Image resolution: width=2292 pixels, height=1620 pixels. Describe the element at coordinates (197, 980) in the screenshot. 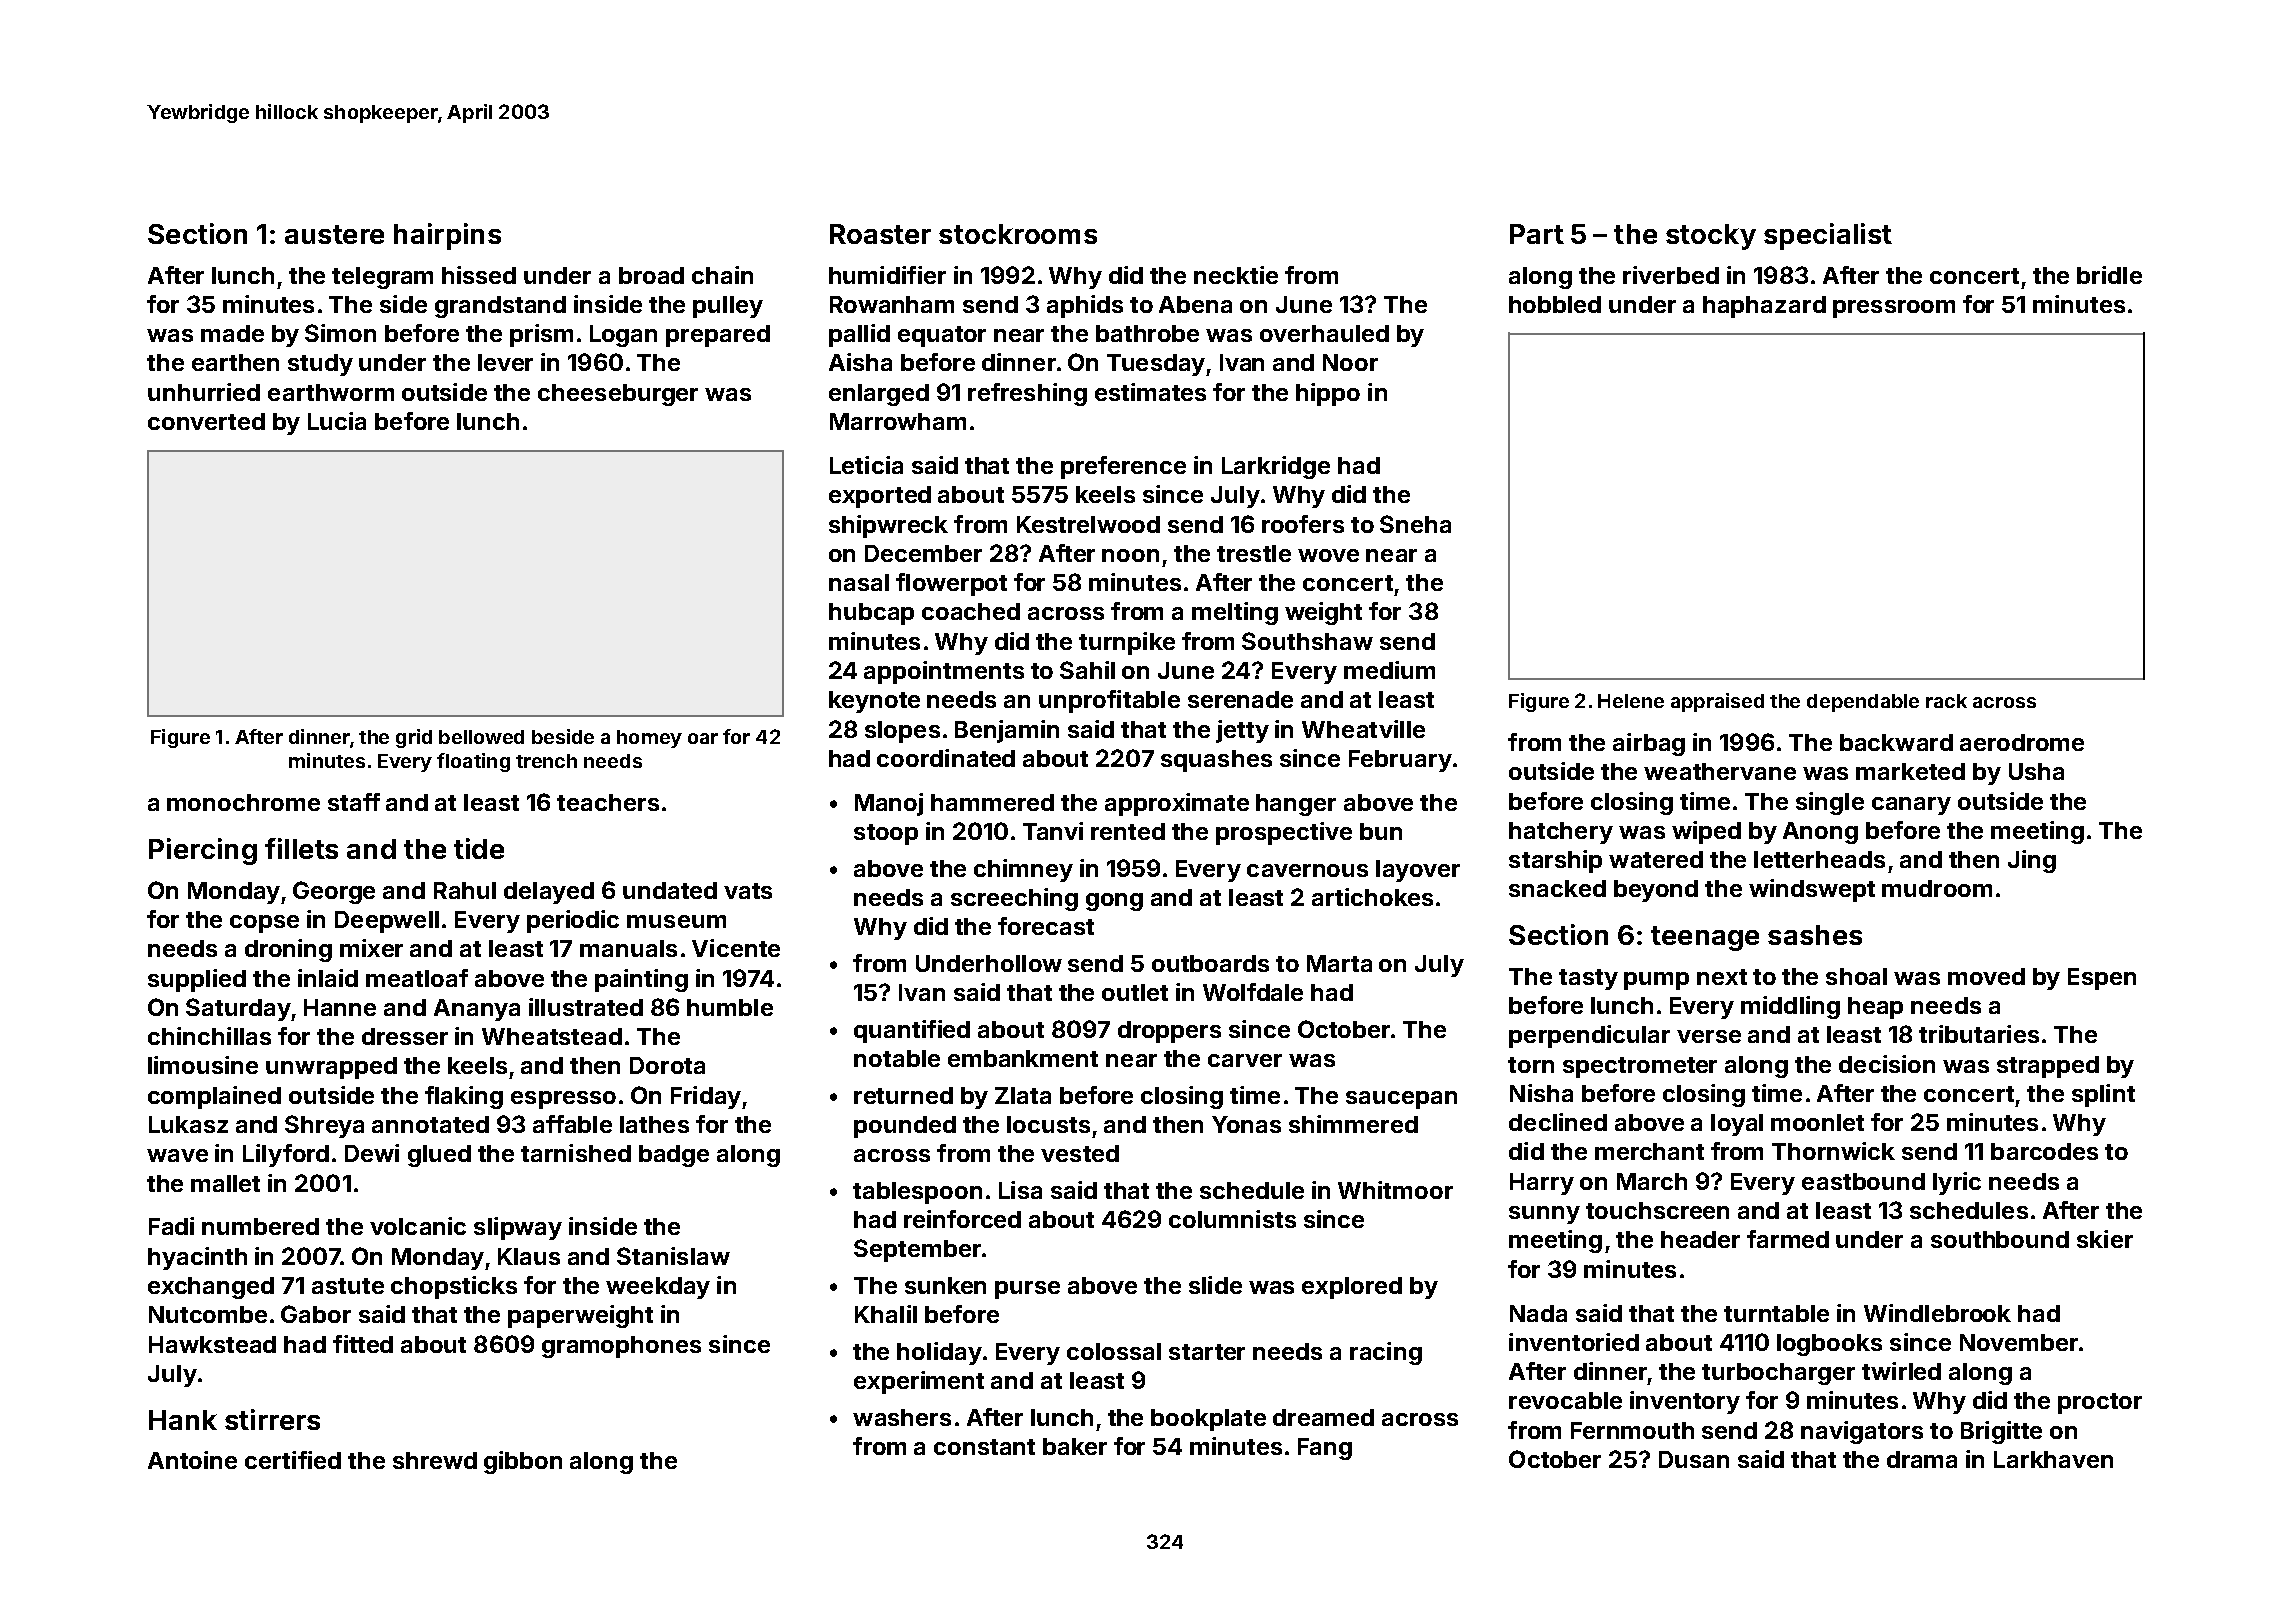

I see `supplied` at that location.
